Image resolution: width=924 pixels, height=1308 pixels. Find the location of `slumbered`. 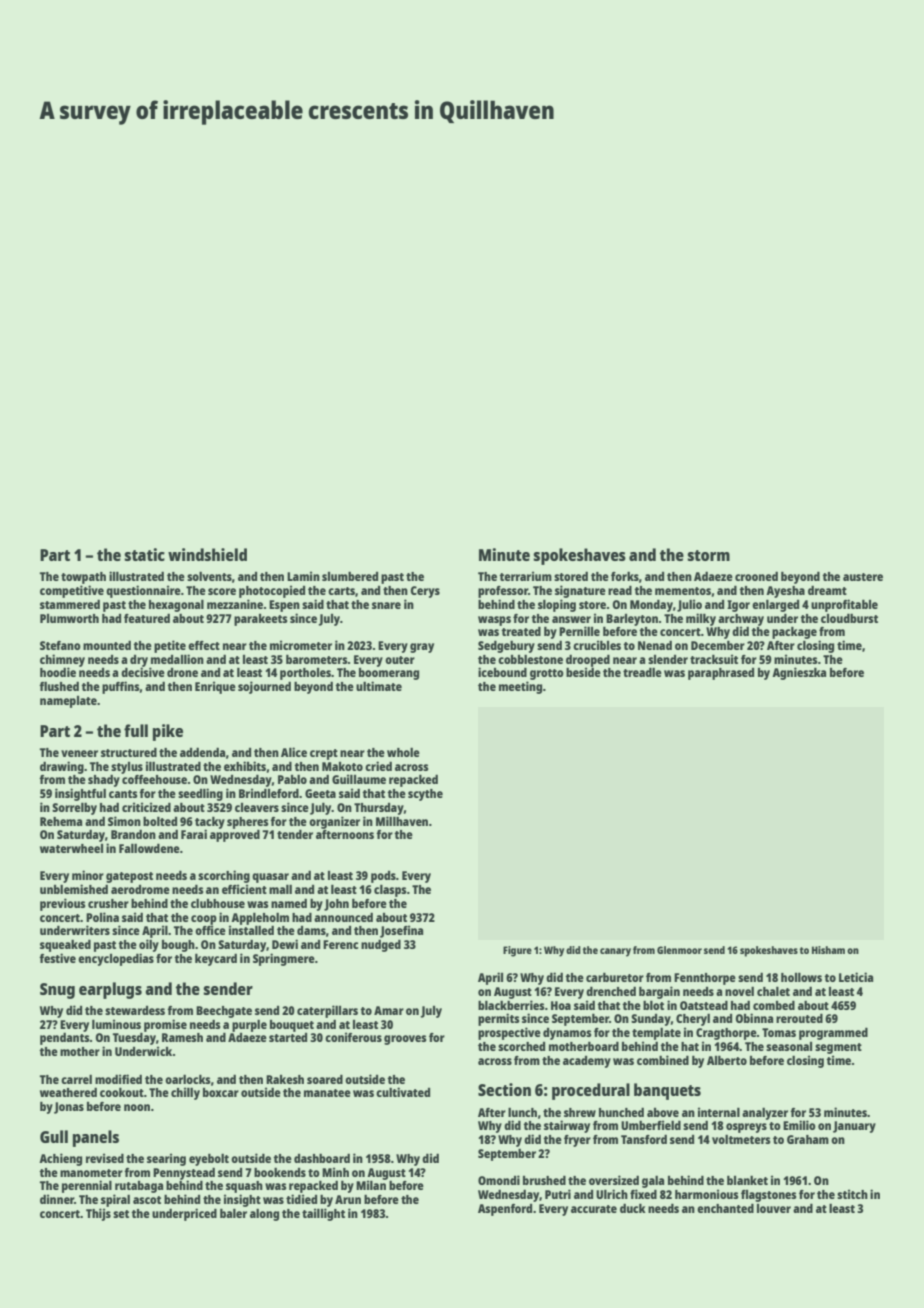

slumbered is located at coordinates (350, 576).
